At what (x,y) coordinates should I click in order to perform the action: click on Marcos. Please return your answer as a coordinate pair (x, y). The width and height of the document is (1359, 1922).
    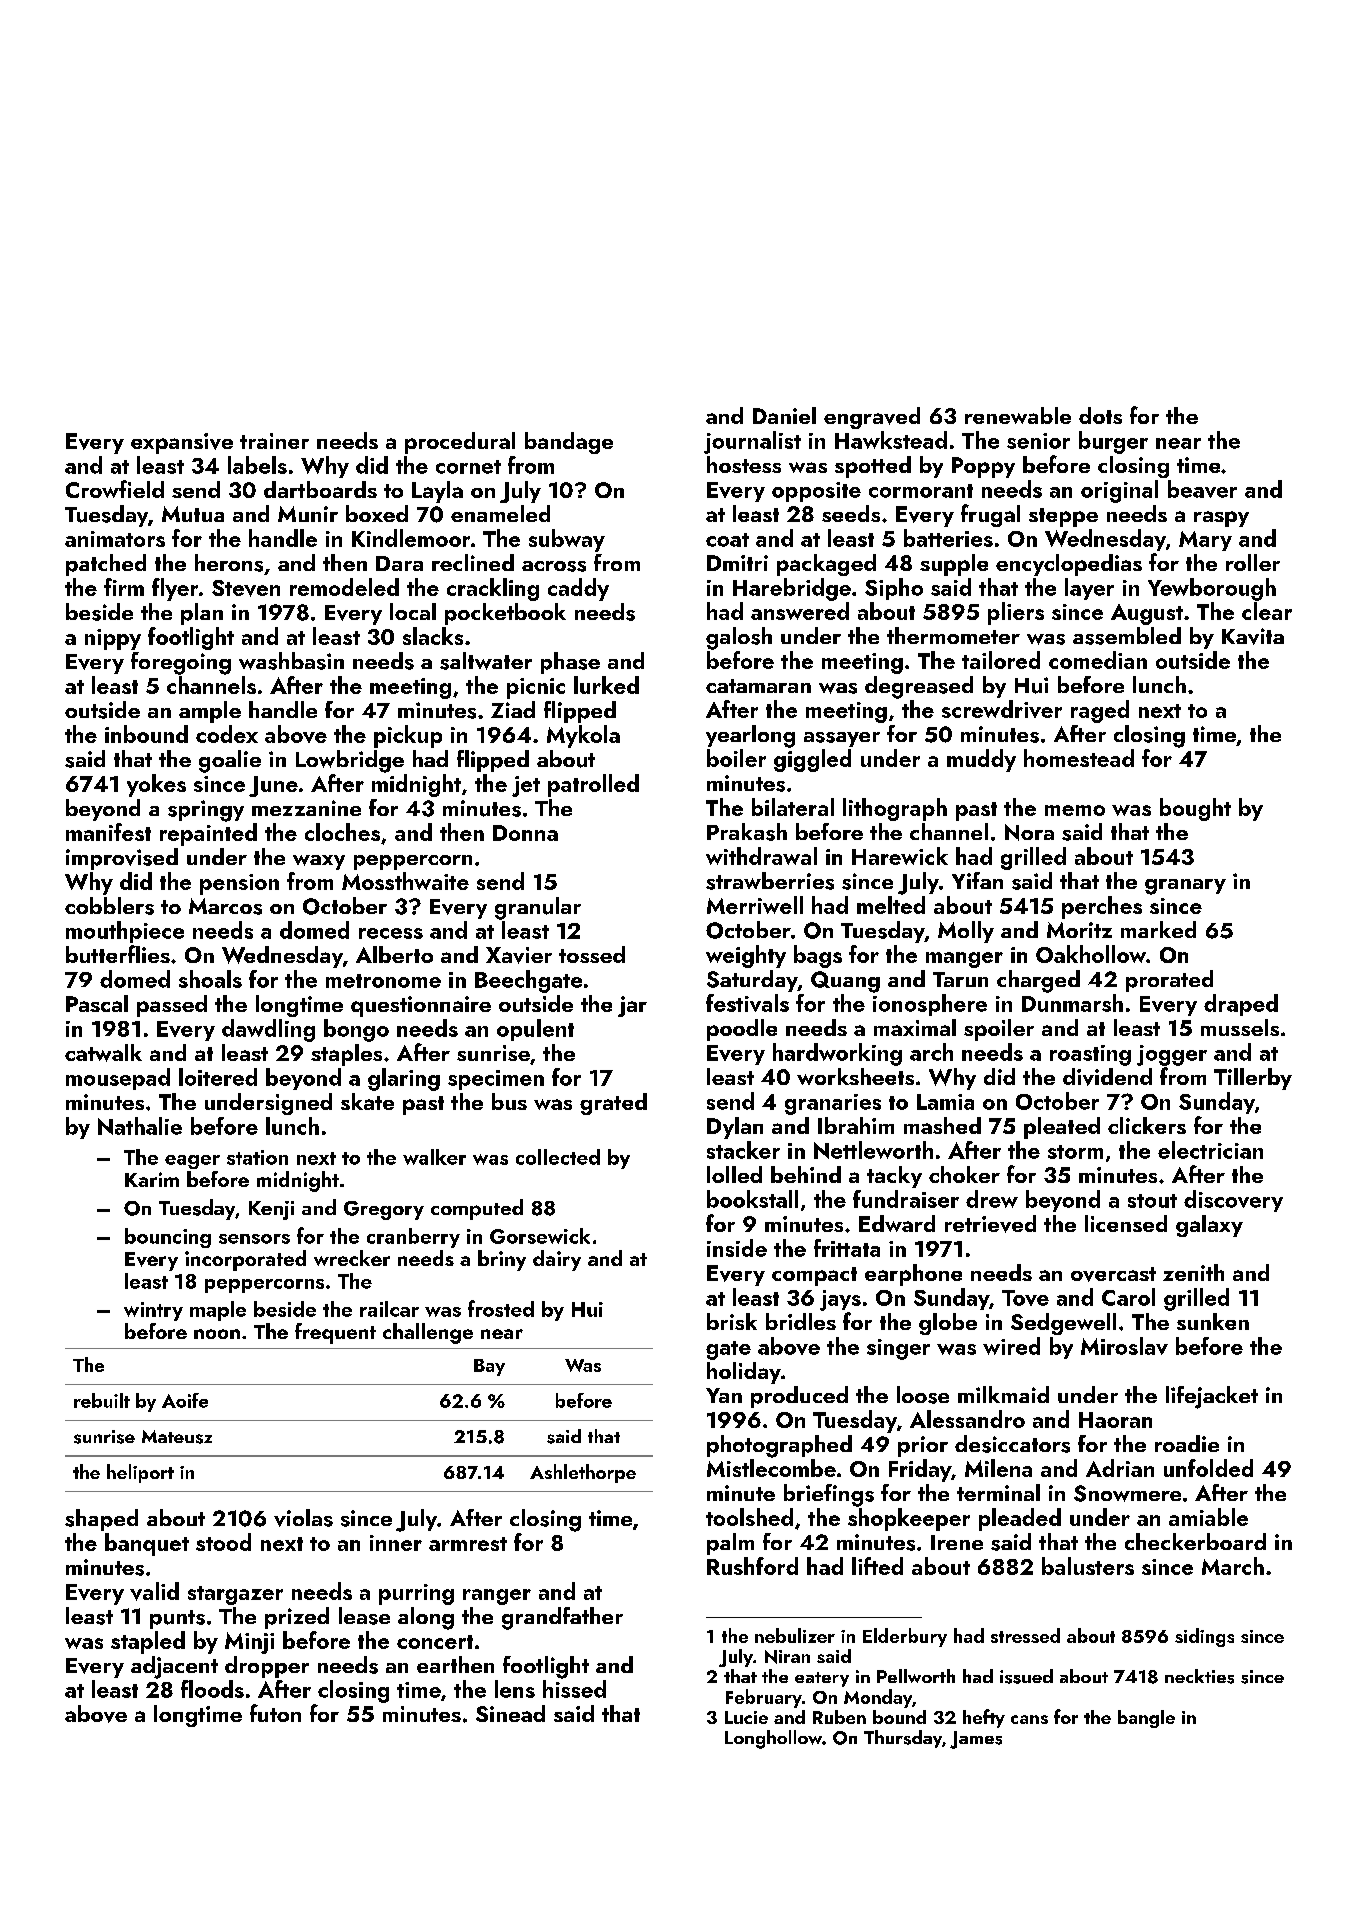
    Looking at the image, I should click on (225, 906).
